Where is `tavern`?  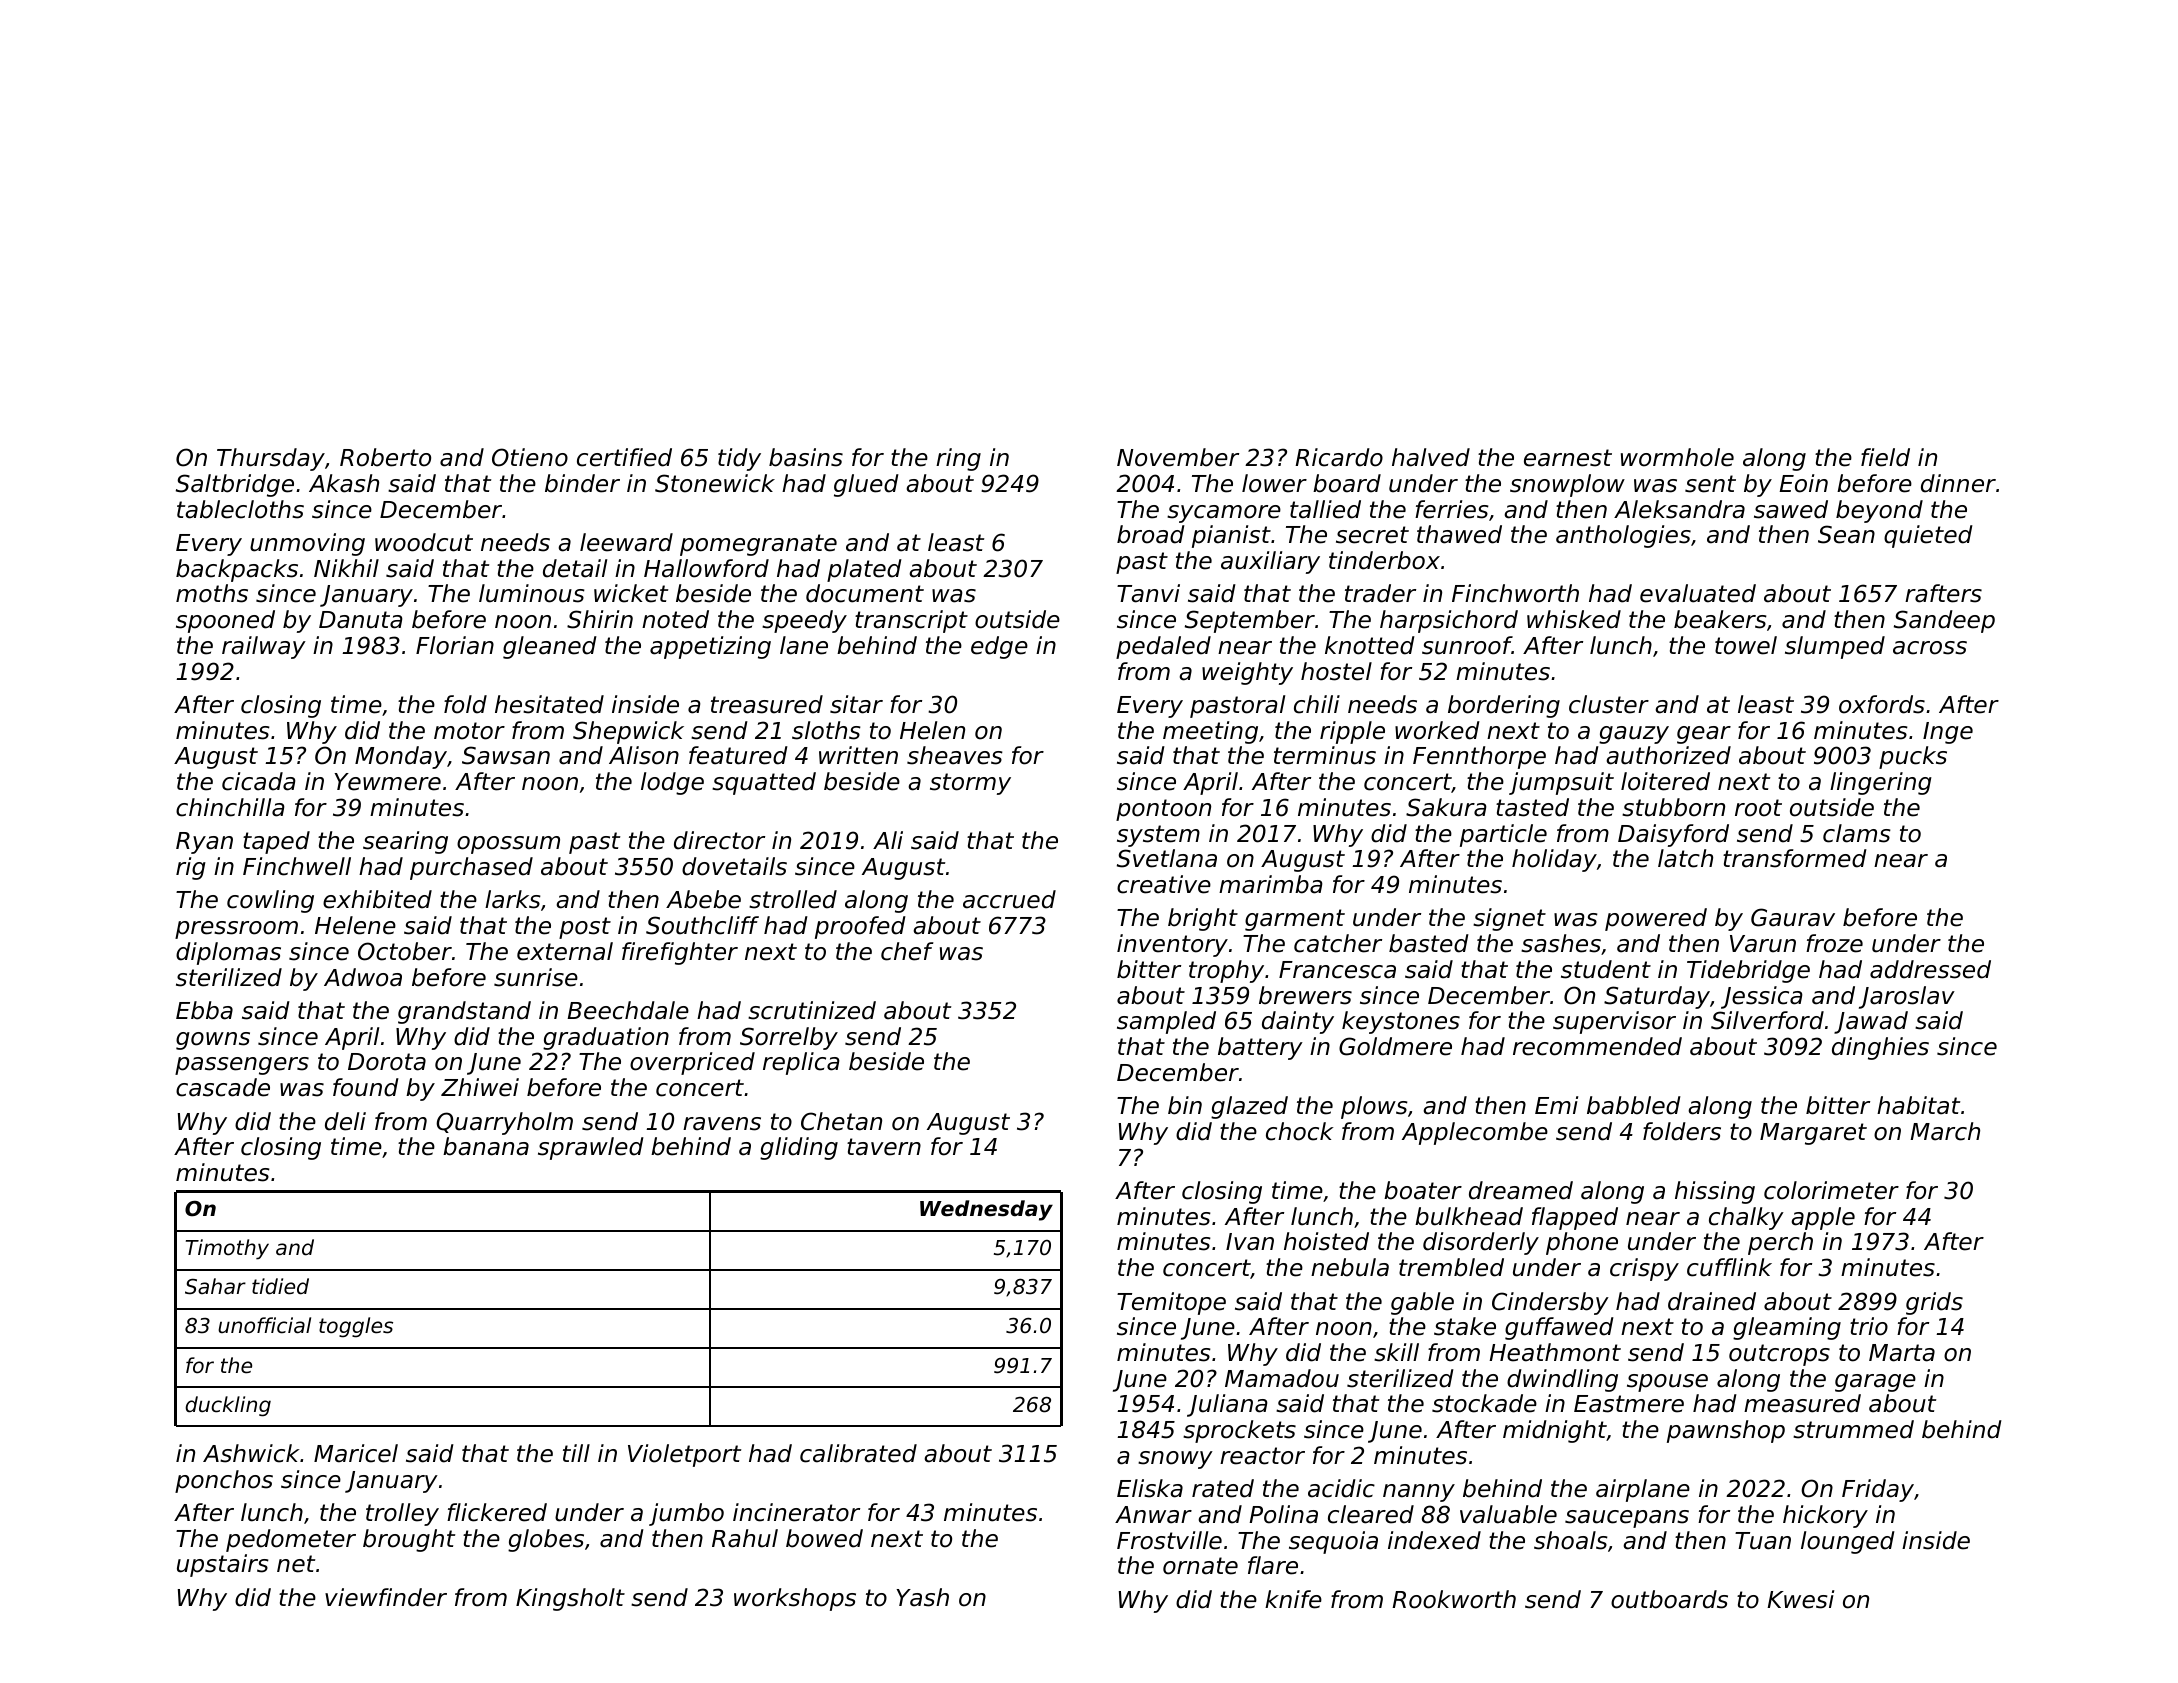 tavern is located at coordinates (884, 1147).
